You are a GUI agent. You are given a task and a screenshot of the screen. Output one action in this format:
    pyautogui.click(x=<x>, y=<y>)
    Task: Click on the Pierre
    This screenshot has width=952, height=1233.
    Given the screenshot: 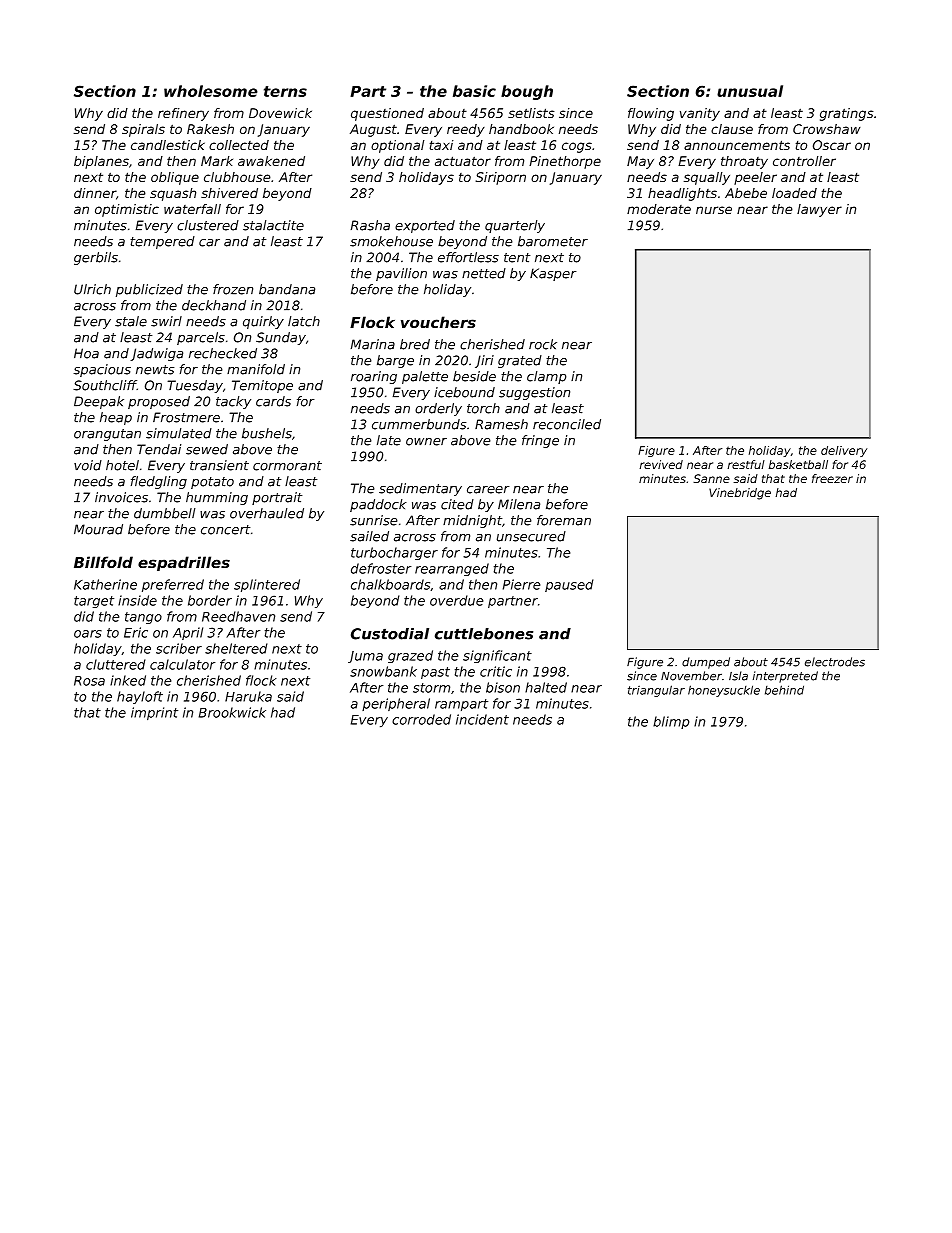 What is the action you would take?
    pyautogui.click(x=521, y=584)
